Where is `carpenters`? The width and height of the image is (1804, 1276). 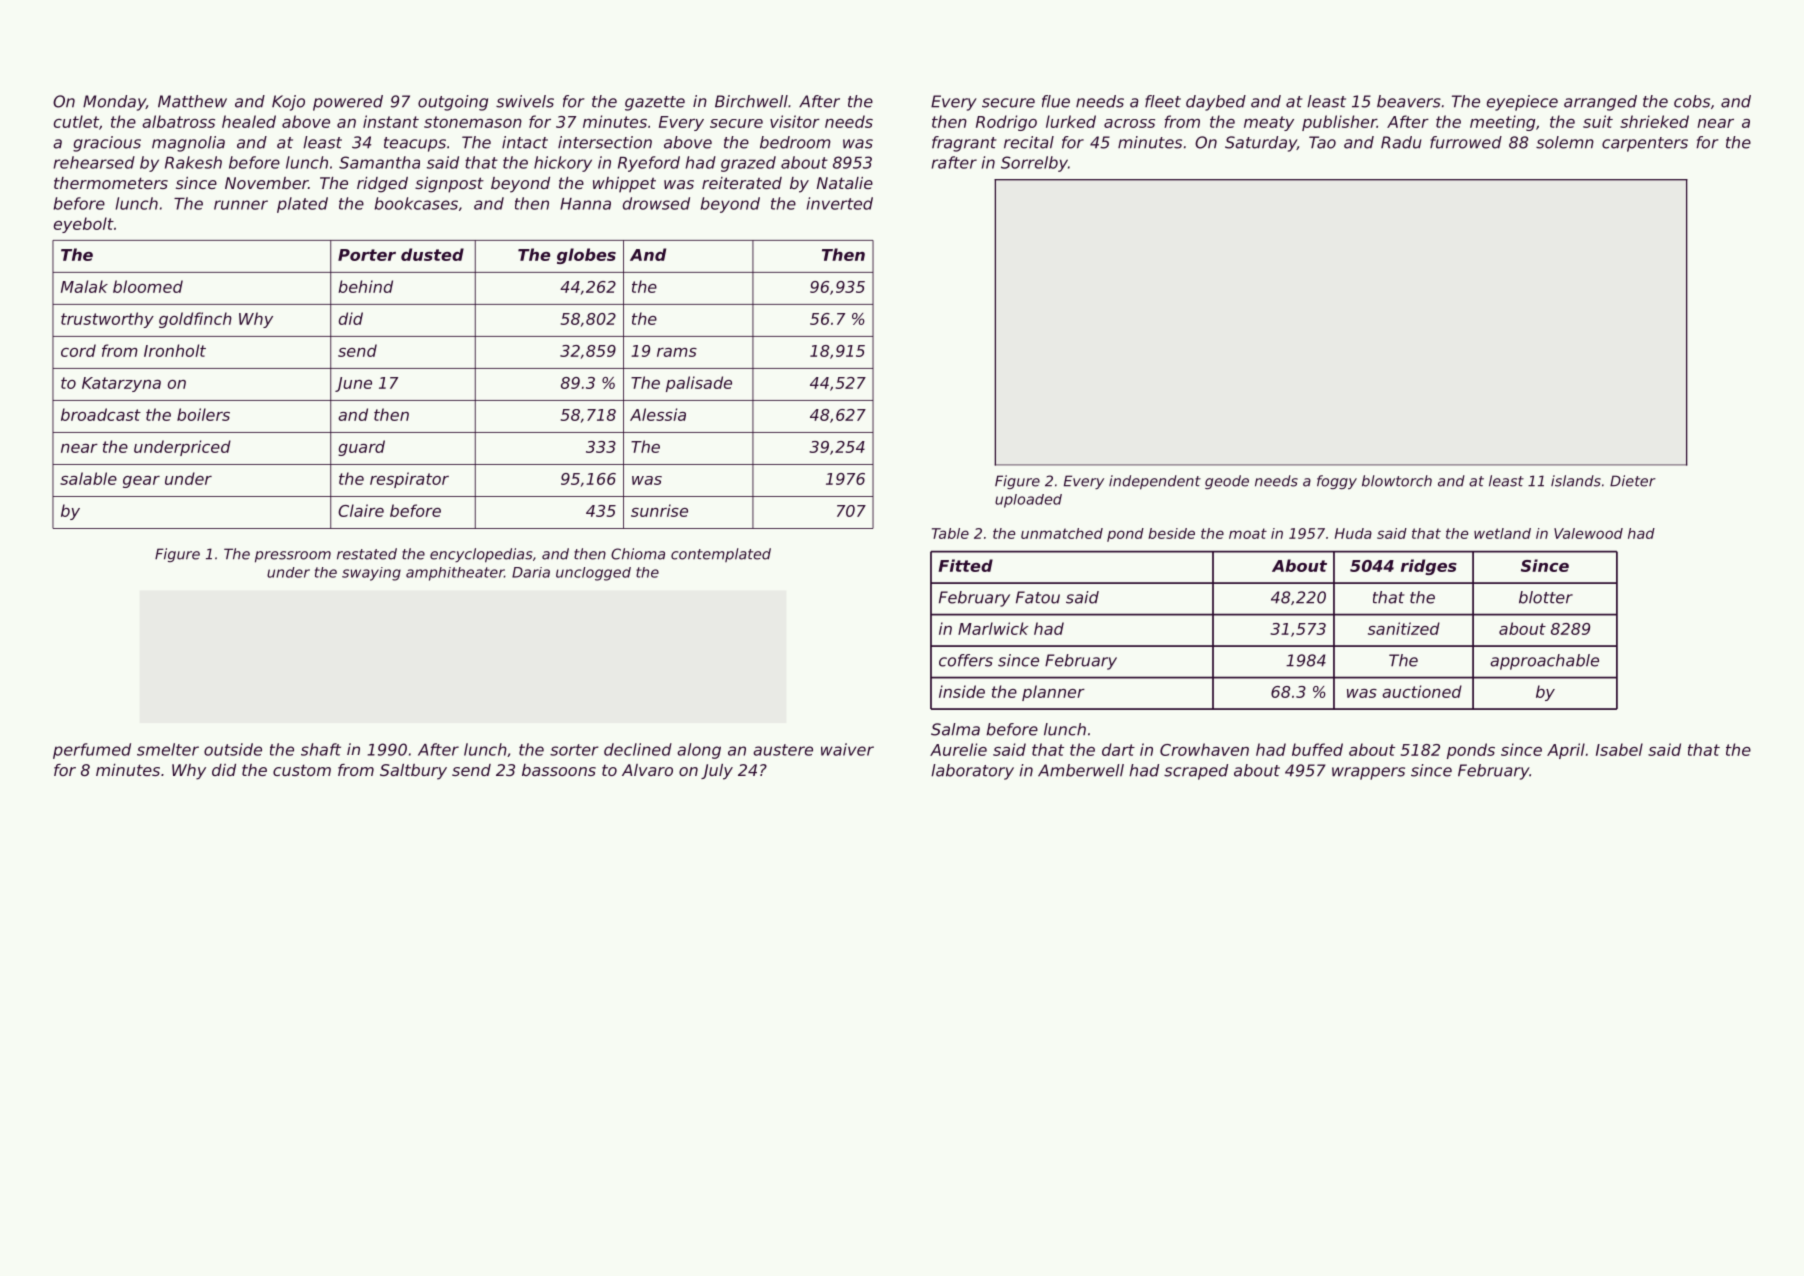 carpenters is located at coordinates (1645, 144).
